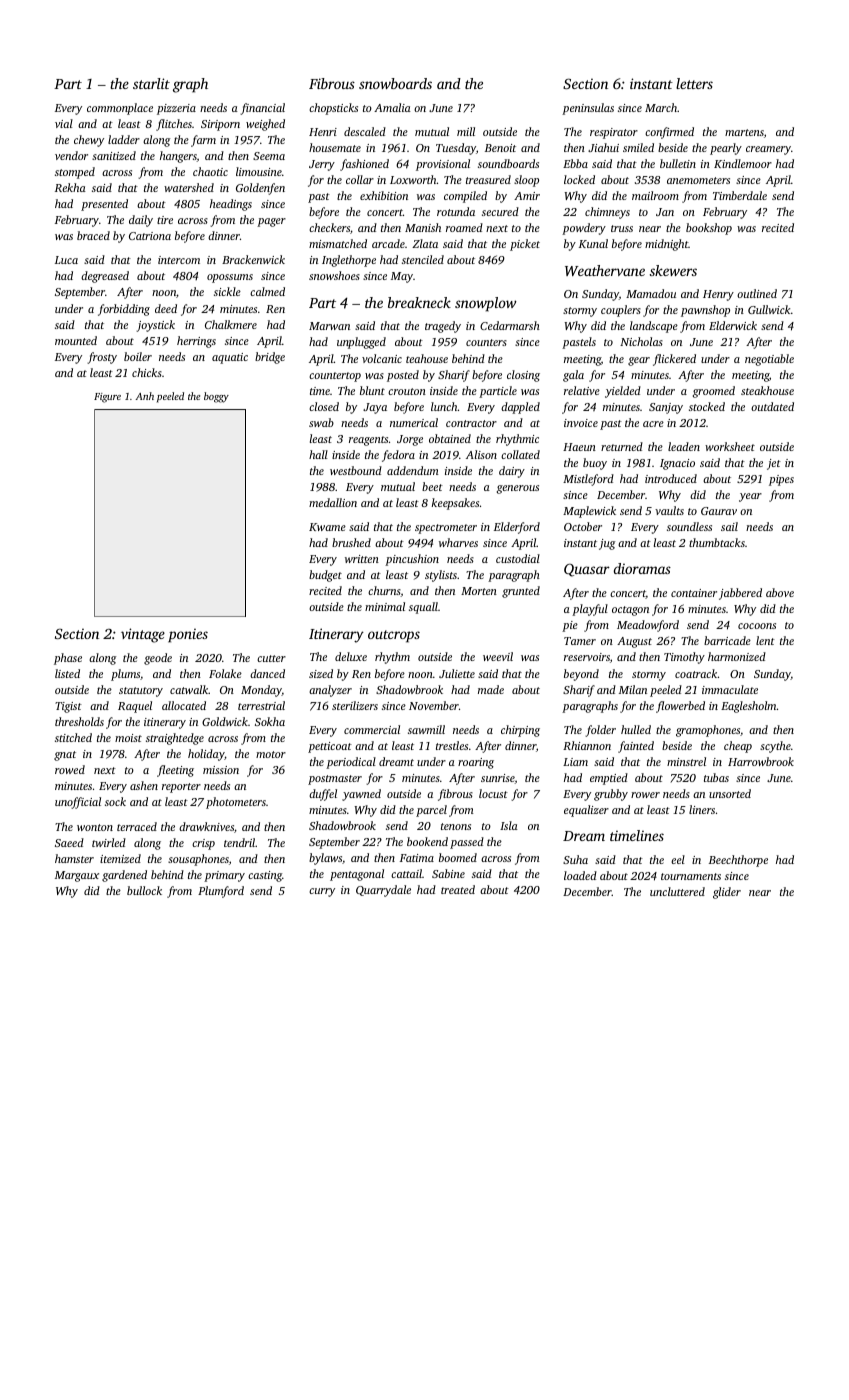 The image size is (849, 1400). What do you see at coordinates (609, 779) in the document?
I see `emptied` at bounding box center [609, 779].
